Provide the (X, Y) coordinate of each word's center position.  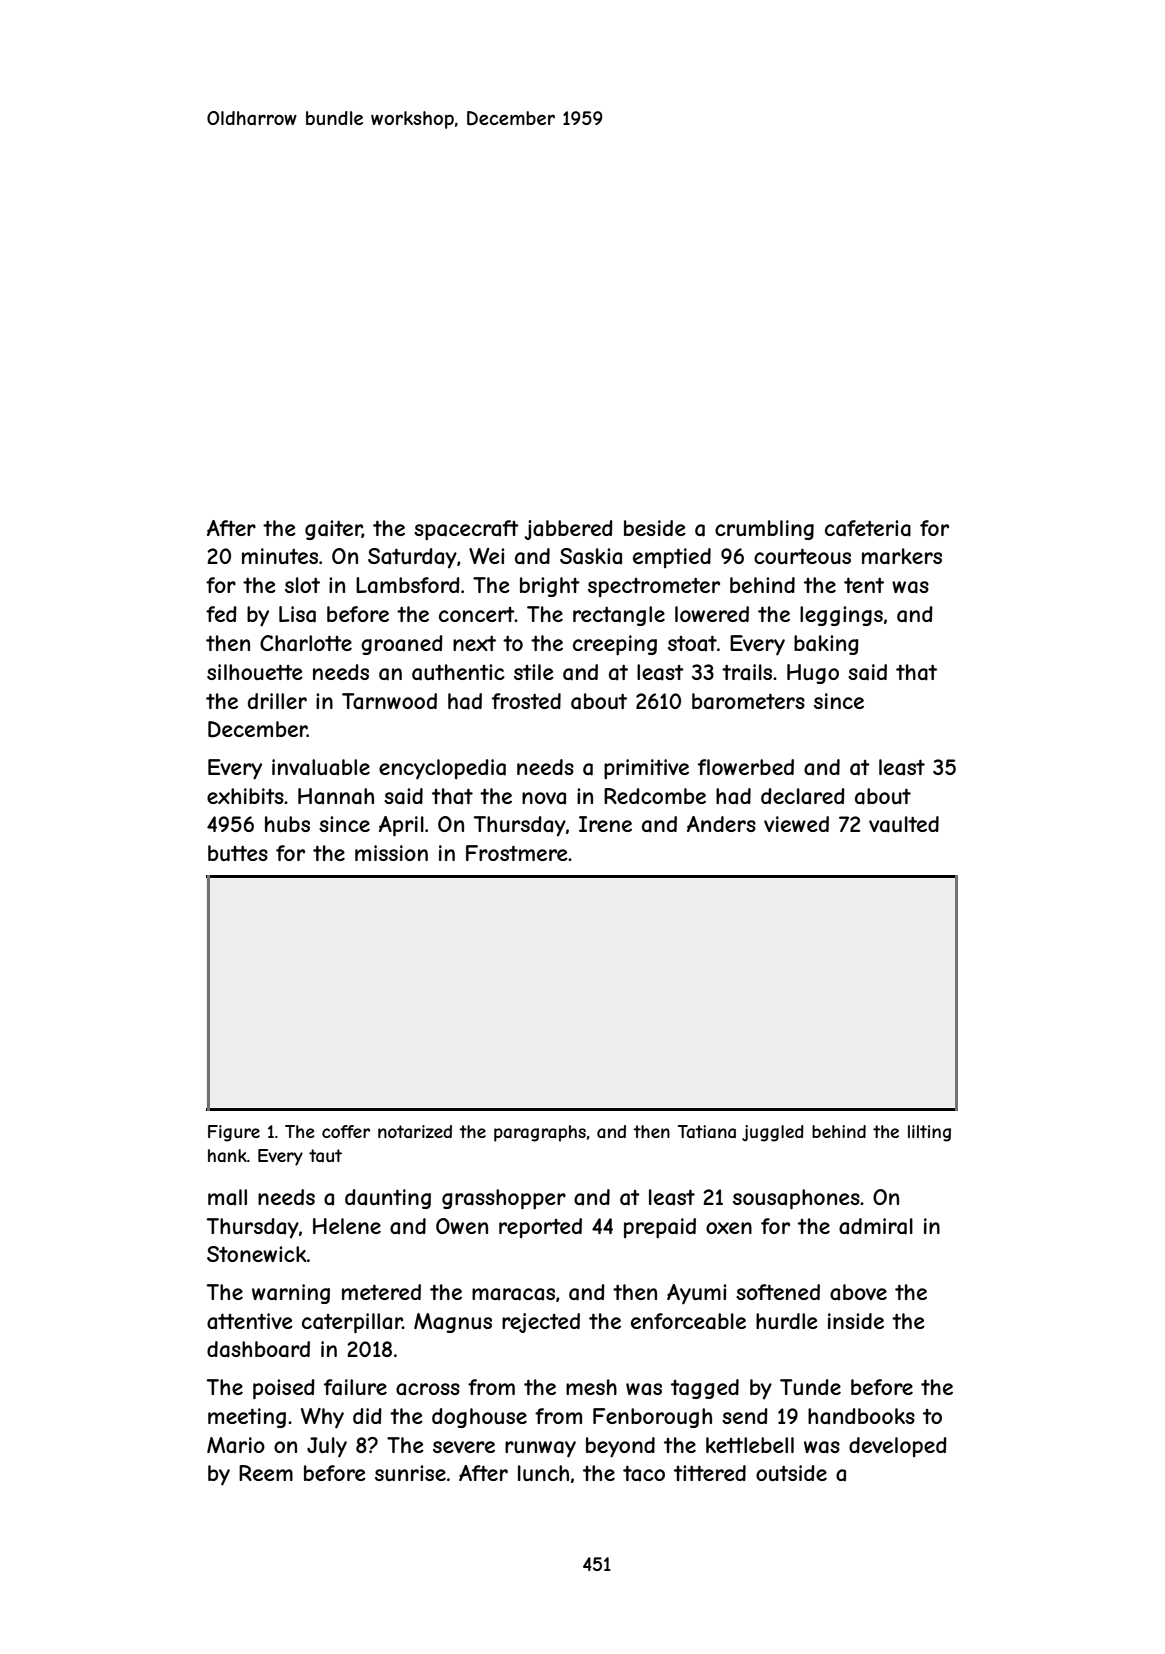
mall (227, 1197)
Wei (486, 556)
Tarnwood (389, 701)
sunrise (410, 1473)
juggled (773, 1133)
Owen (462, 1226)
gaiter (333, 530)
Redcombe (655, 796)
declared (803, 796)
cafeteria (868, 528)
